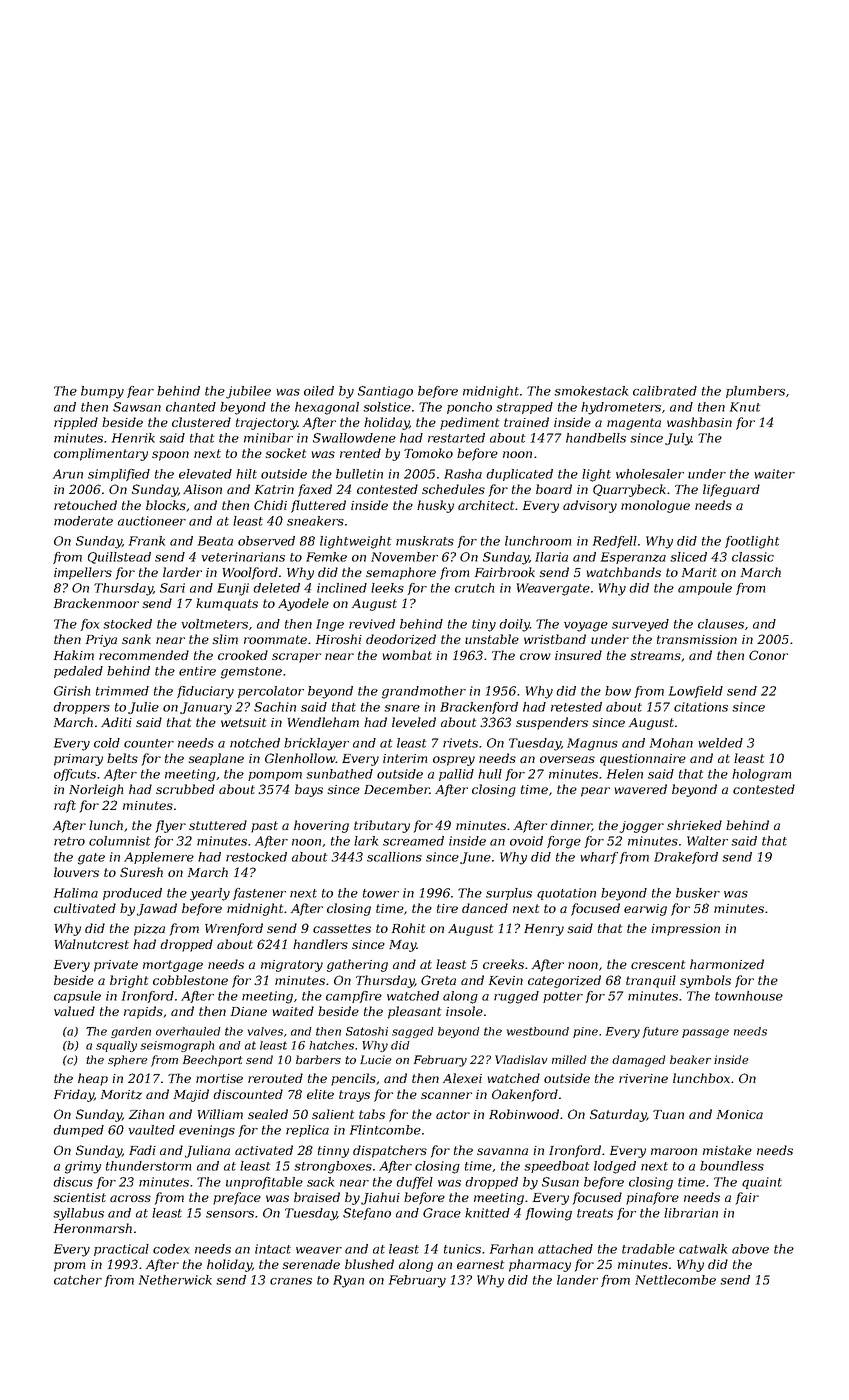  What do you see at coordinates (381, 893) in the document?
I see `tower` at bounding box center [381, 893].
